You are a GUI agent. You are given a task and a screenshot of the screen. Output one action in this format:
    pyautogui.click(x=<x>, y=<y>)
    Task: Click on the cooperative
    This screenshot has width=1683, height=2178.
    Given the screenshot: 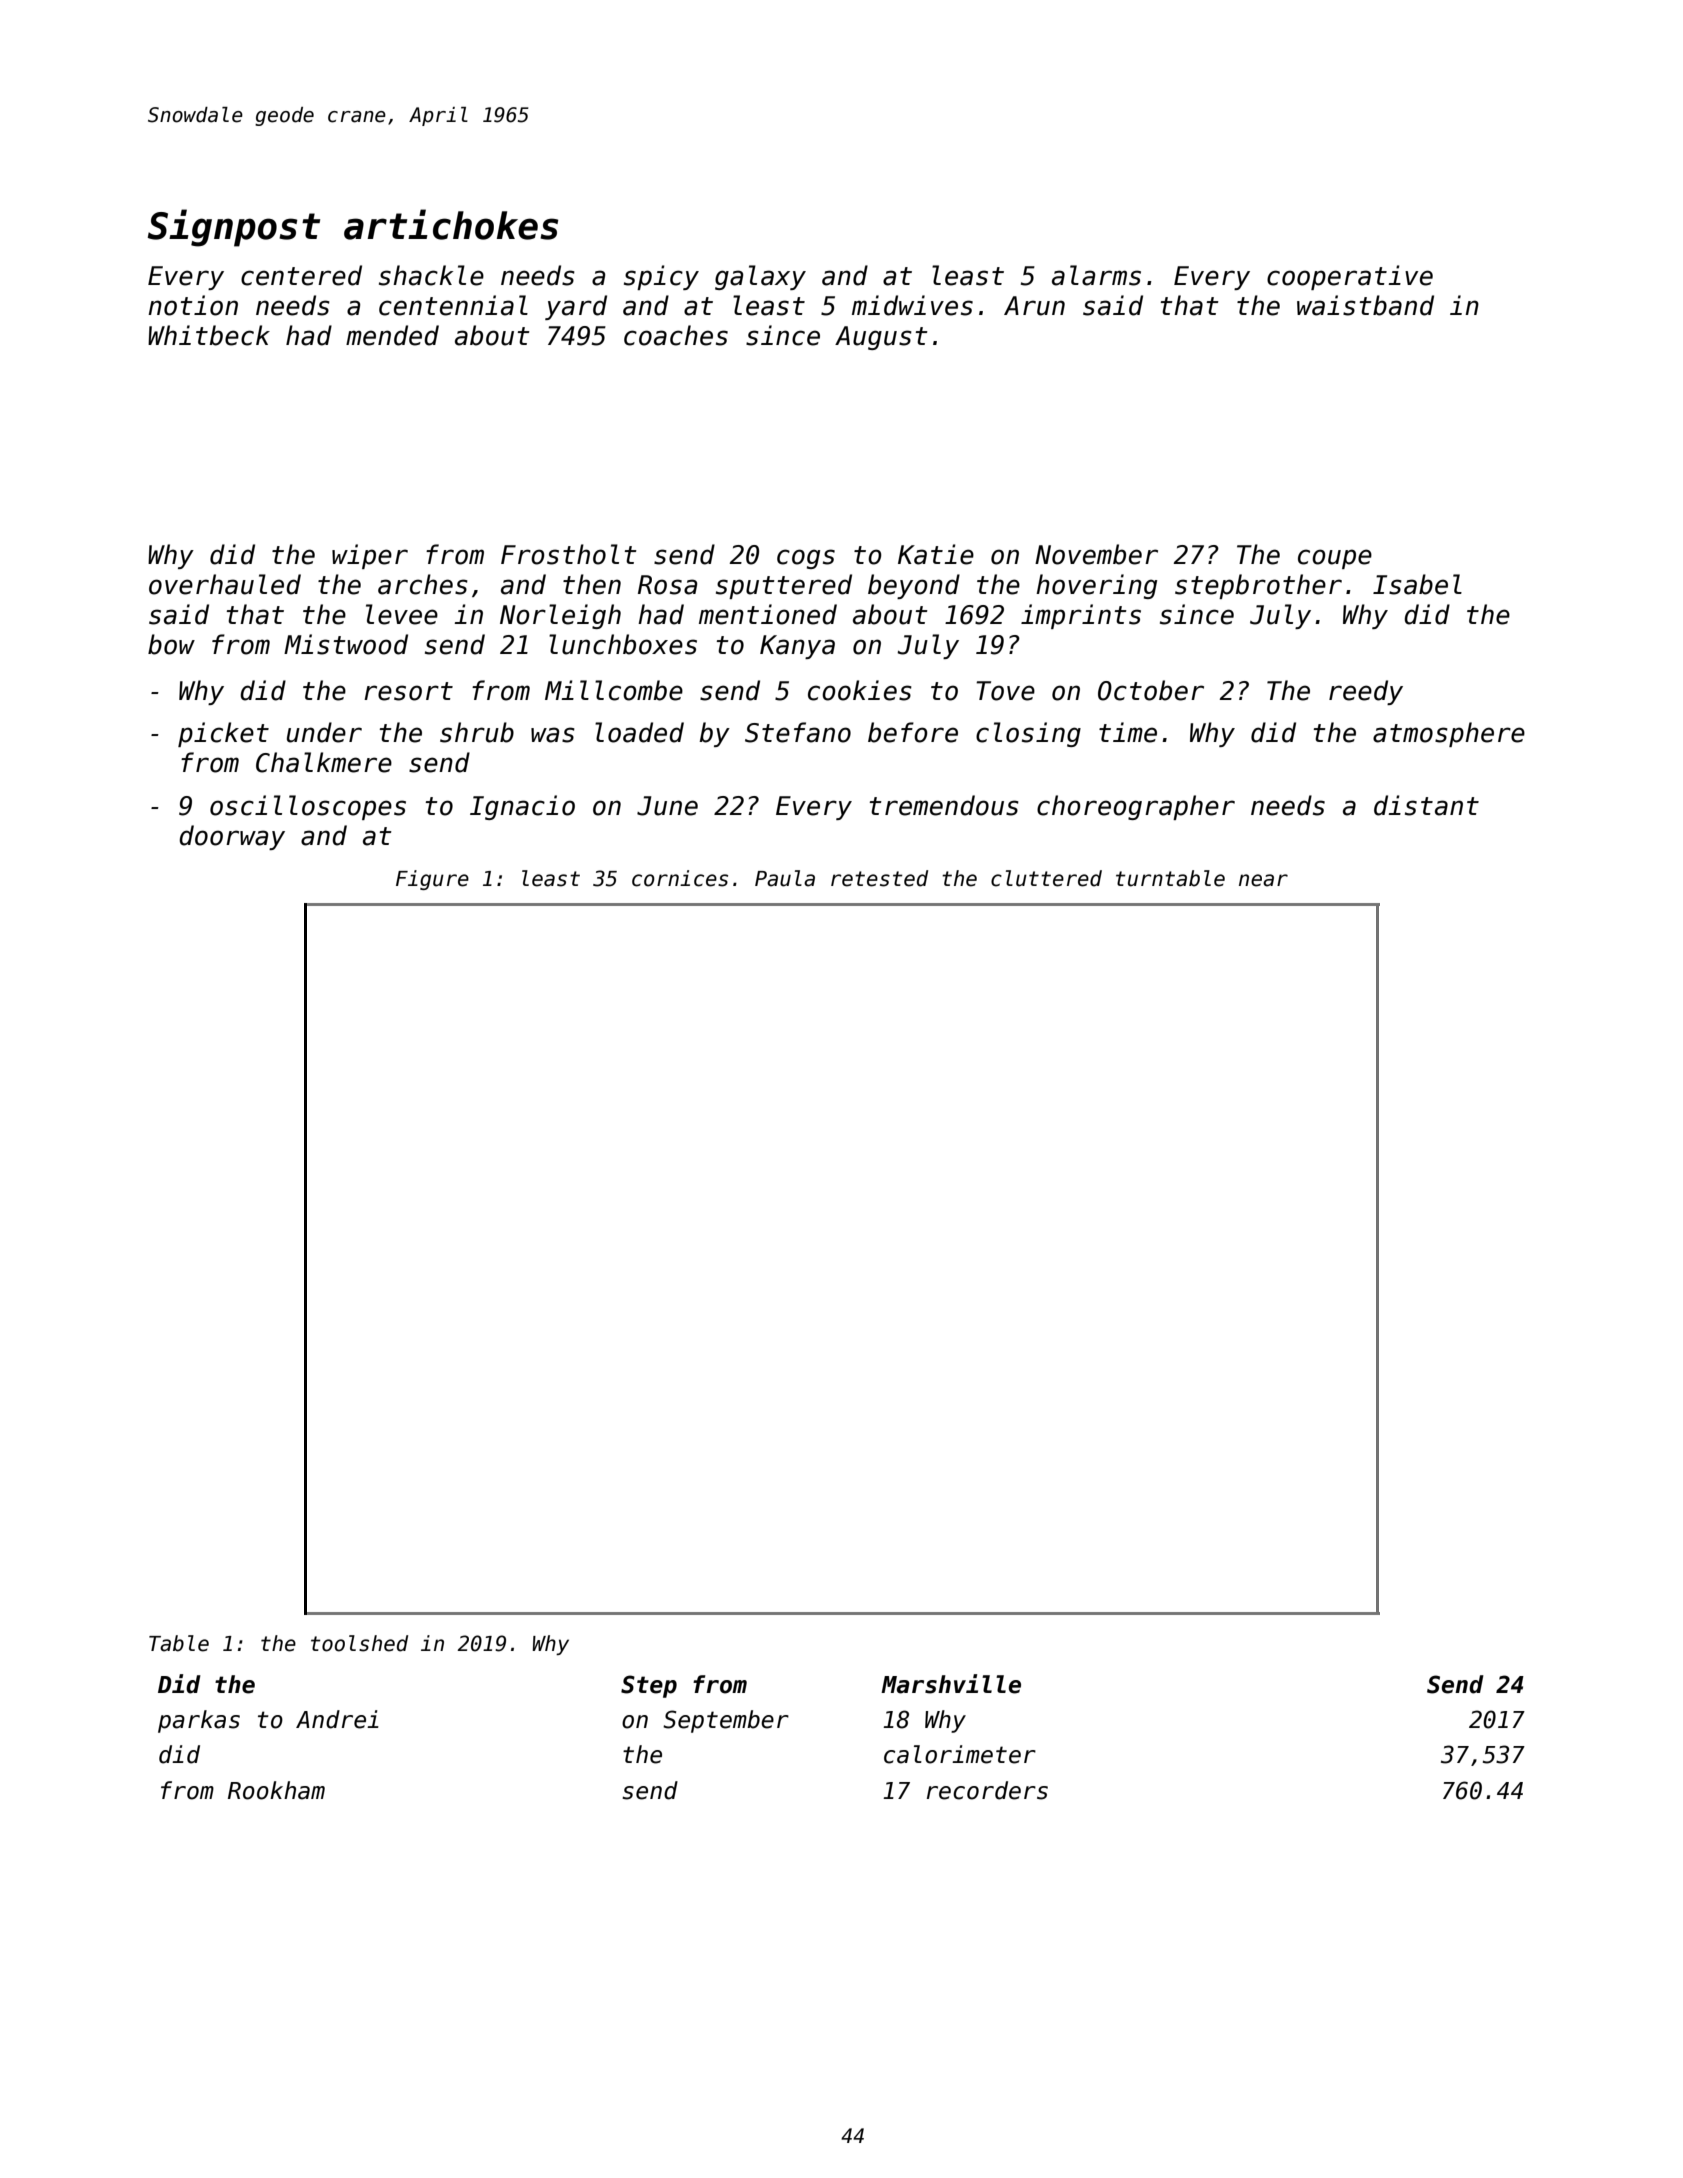 What is the action you would take?
    pyautogui.click(x=1350, y=277)
